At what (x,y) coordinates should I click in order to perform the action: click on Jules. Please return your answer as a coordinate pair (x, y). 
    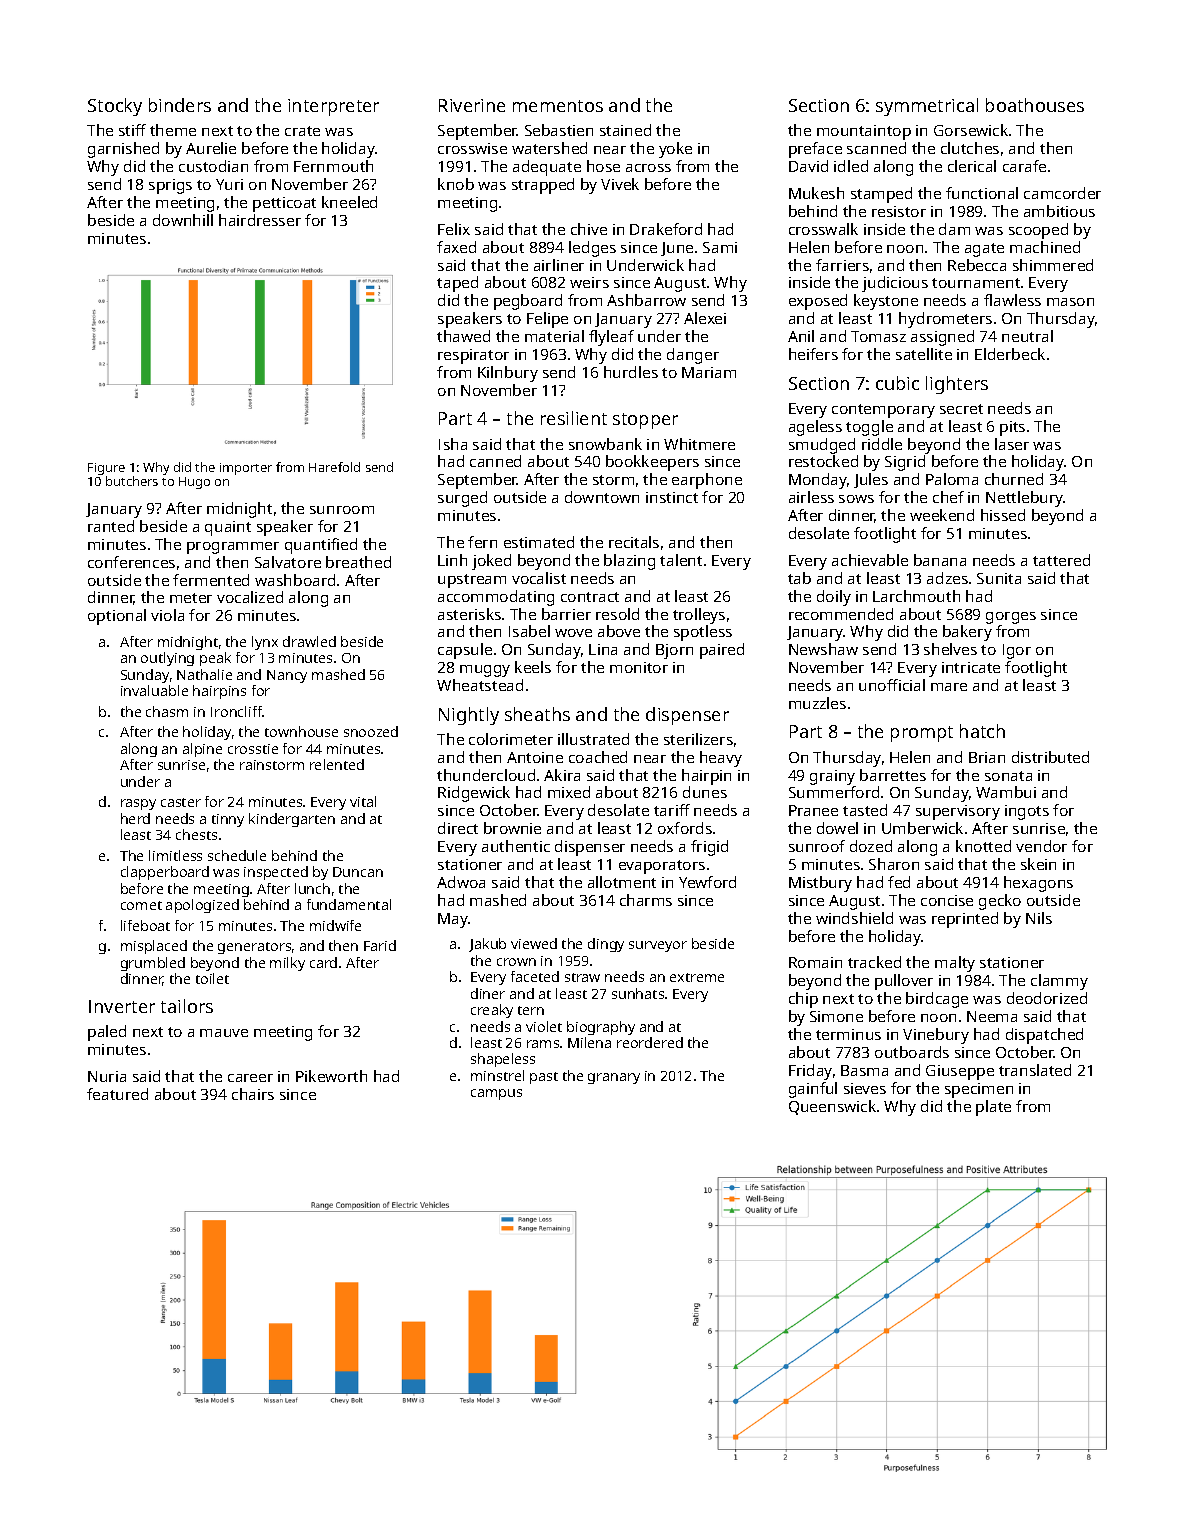
    Looking at the image, I should click on (871, 480).
